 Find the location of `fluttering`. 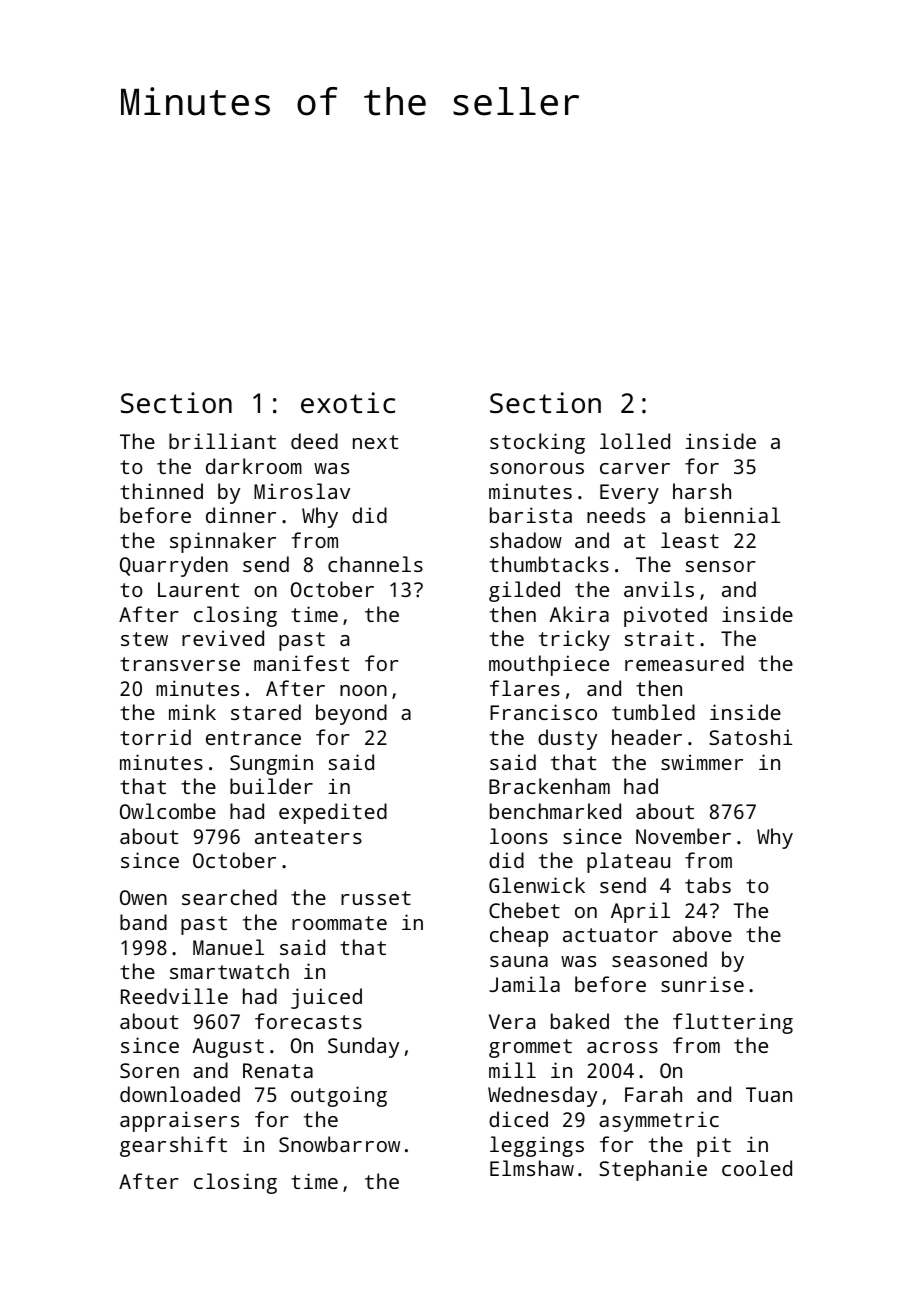

fluttering is located at coordinates (733, 1023).
